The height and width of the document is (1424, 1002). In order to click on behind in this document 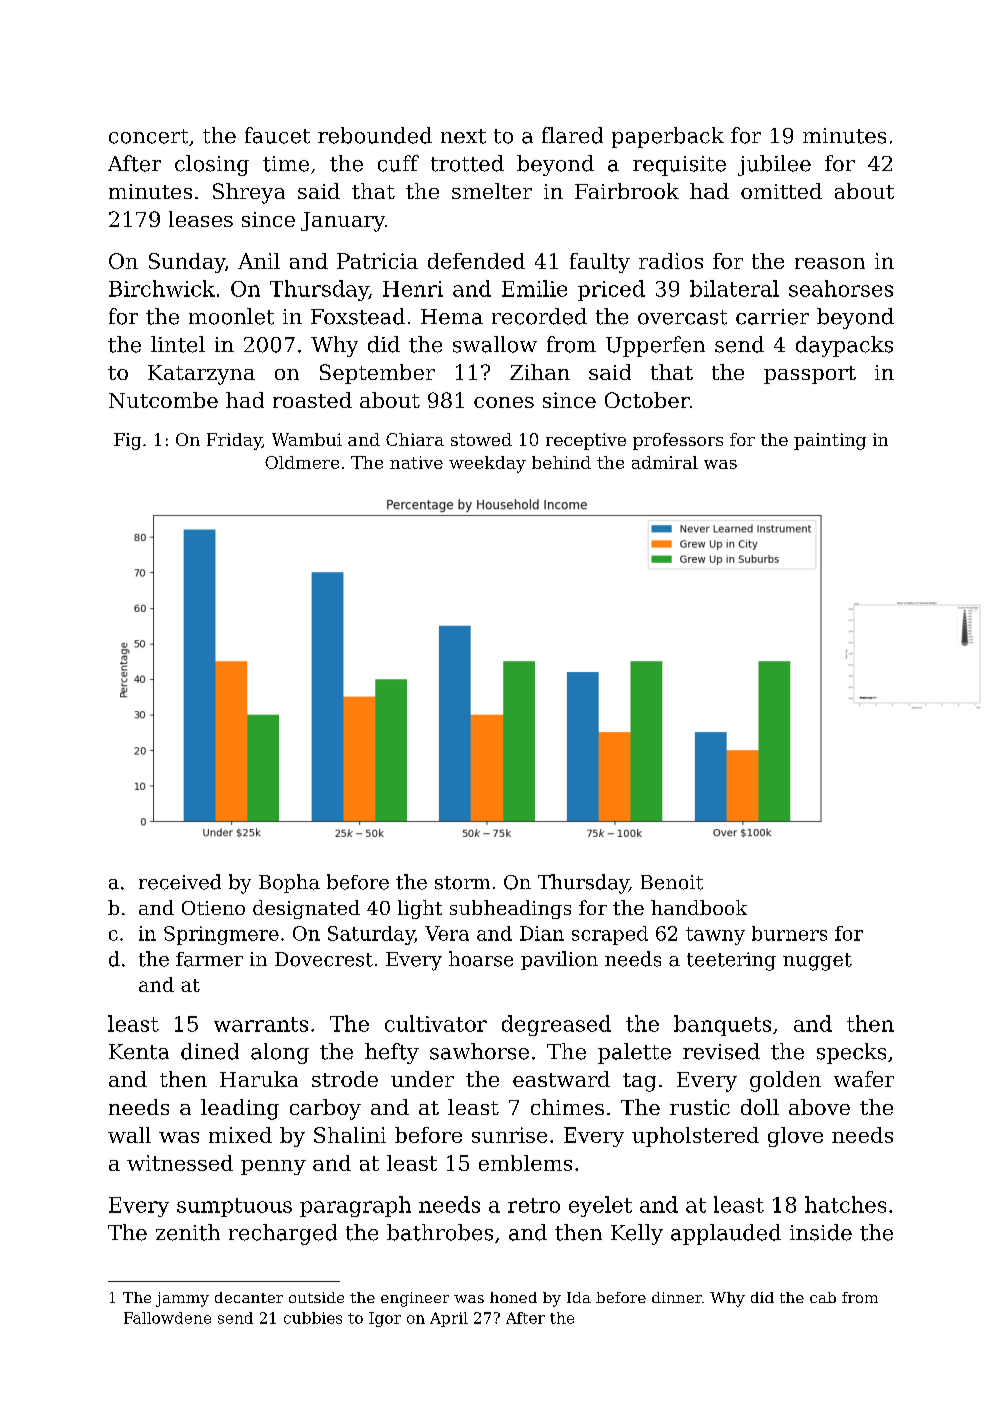, I will do `click(561, 462)`.
